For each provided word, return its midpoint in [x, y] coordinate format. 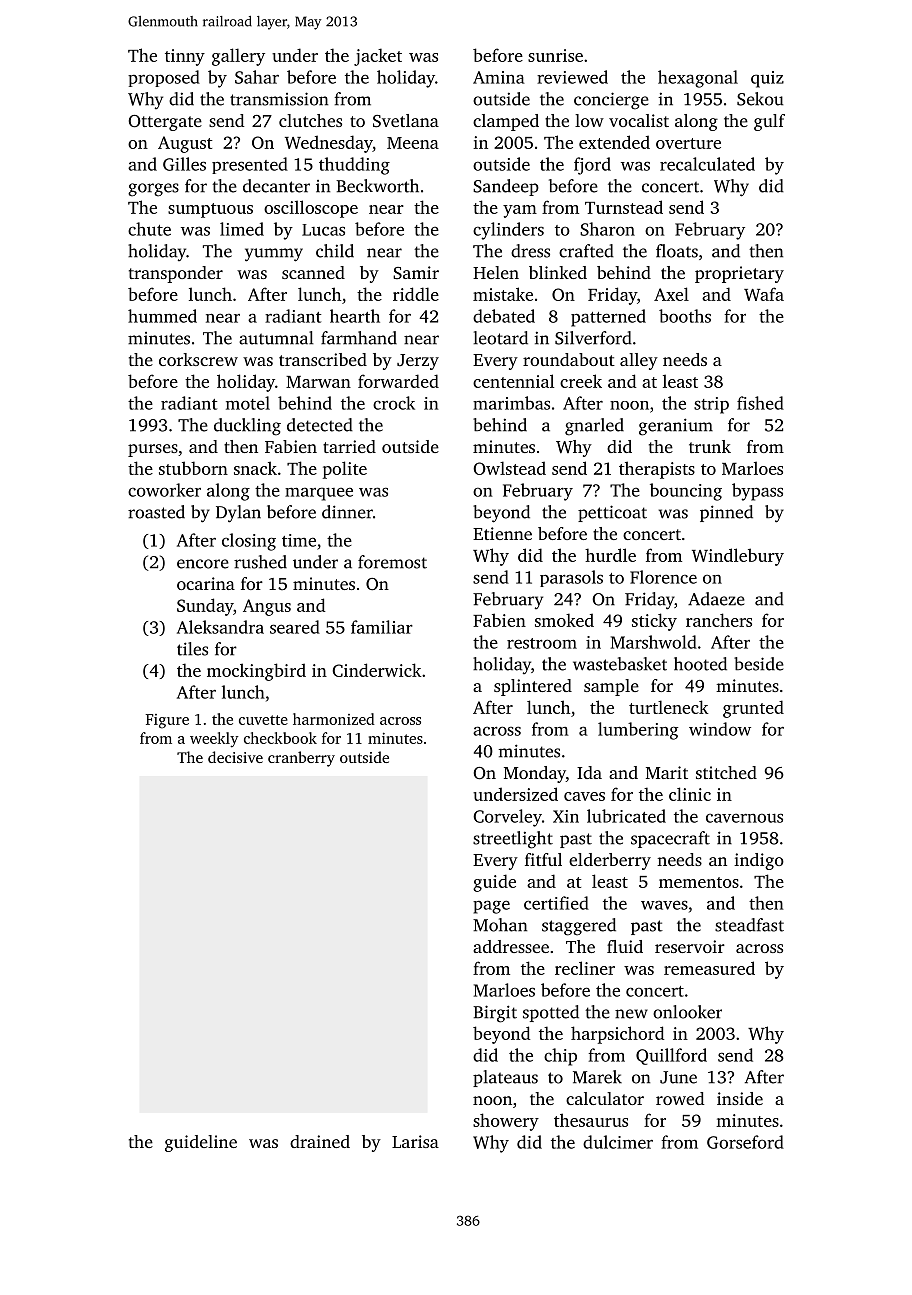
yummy [274, 255]
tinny [185, 57]
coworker [164, 490]
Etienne [502, 533]
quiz [767, 79]
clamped [506, 122]
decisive [235, 757]
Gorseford [745, 1142]
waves [664, 905]
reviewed [572, 77]
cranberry [301, 759]
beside [759, 664]
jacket [378, 57]
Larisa [415, 1141]
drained [320, 1141]
